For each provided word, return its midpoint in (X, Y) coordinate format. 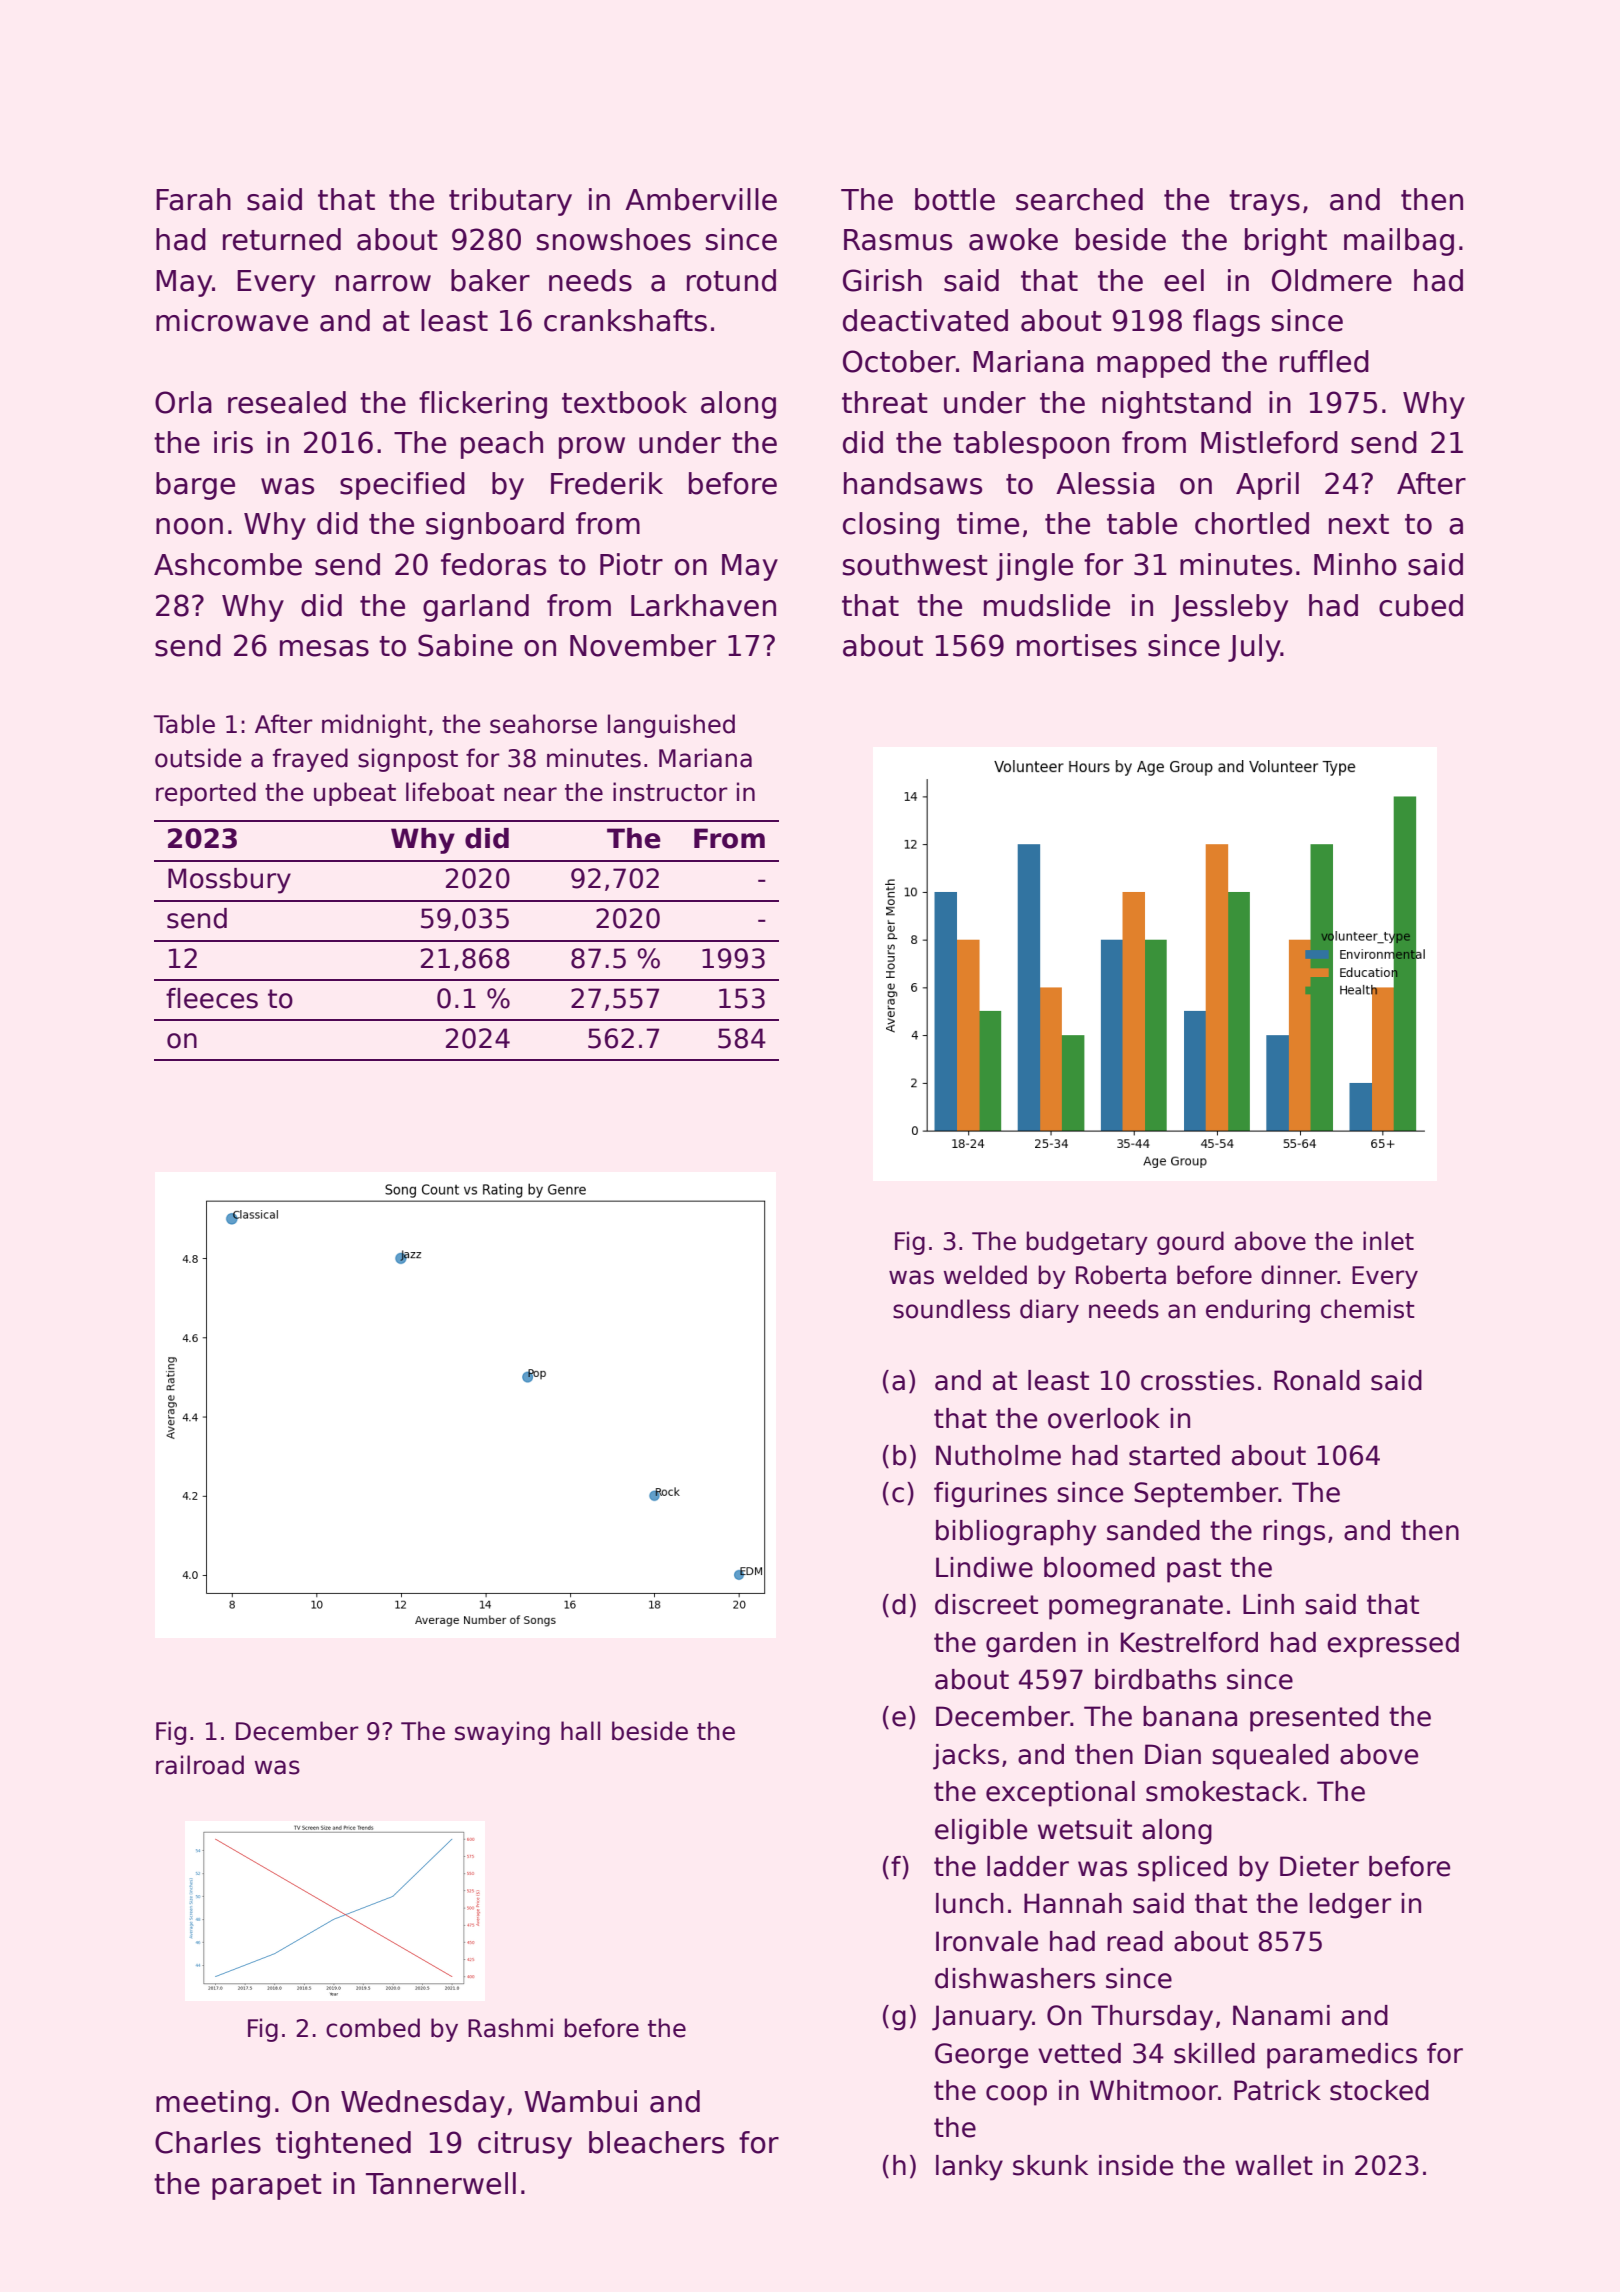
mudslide (1047, 605)
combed (373, 2028)
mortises (1077, 645)
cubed (1421, 605)
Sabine (465, 645)
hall (580, 1731)
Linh (1268, 1604)
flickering (483, 405)
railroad (200, 1765)
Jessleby (1229, 608)
